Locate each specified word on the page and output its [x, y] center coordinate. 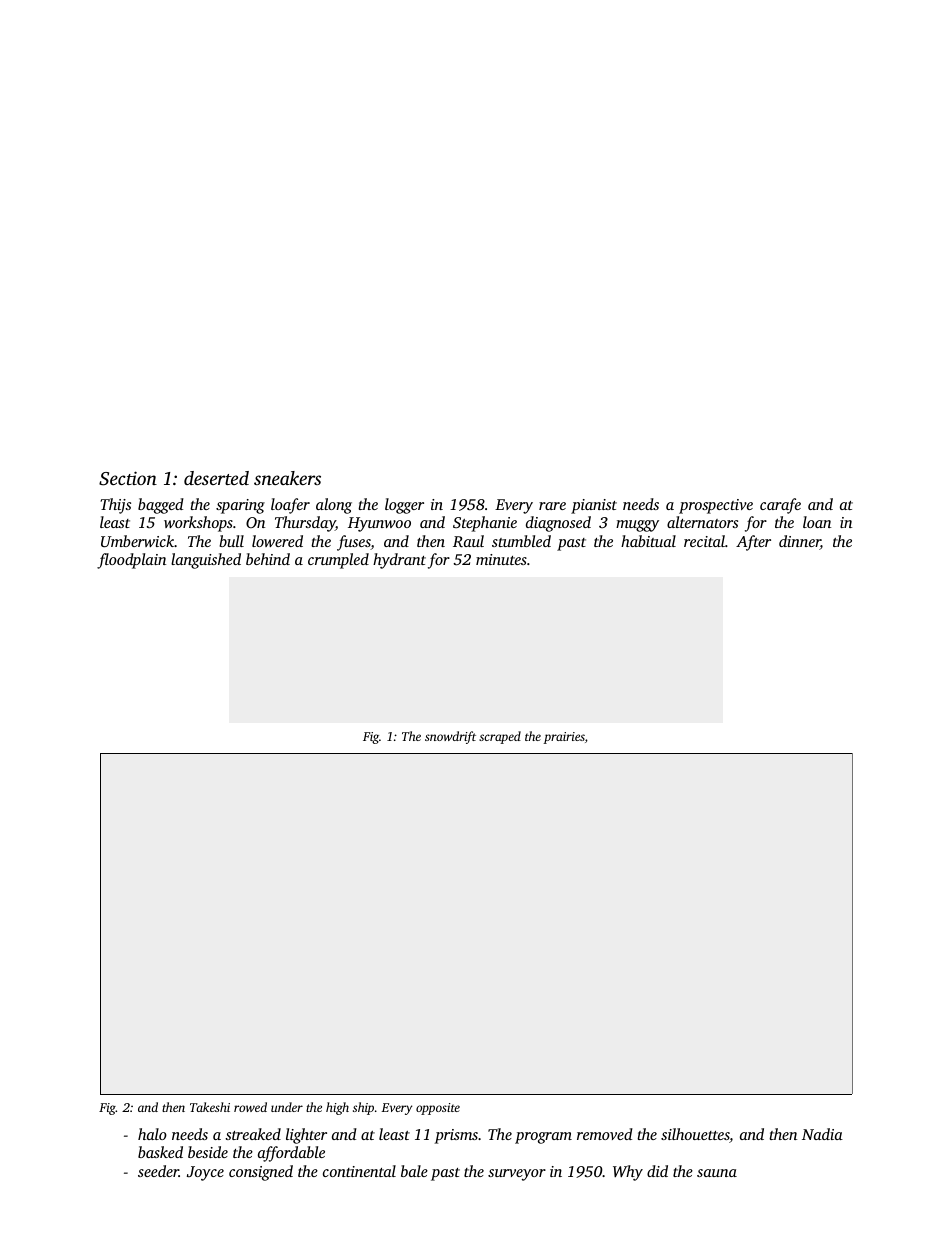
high [337, 1108]
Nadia [822, 1134]
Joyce [205, 1173]
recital [704, 541]
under [287, 1107]
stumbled [521, 541]
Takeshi [210, 1107]
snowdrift [450, 737]
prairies [564, 738]
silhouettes [695, 1135]
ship [363, 1108]
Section [128, 478]
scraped [500, 737]
